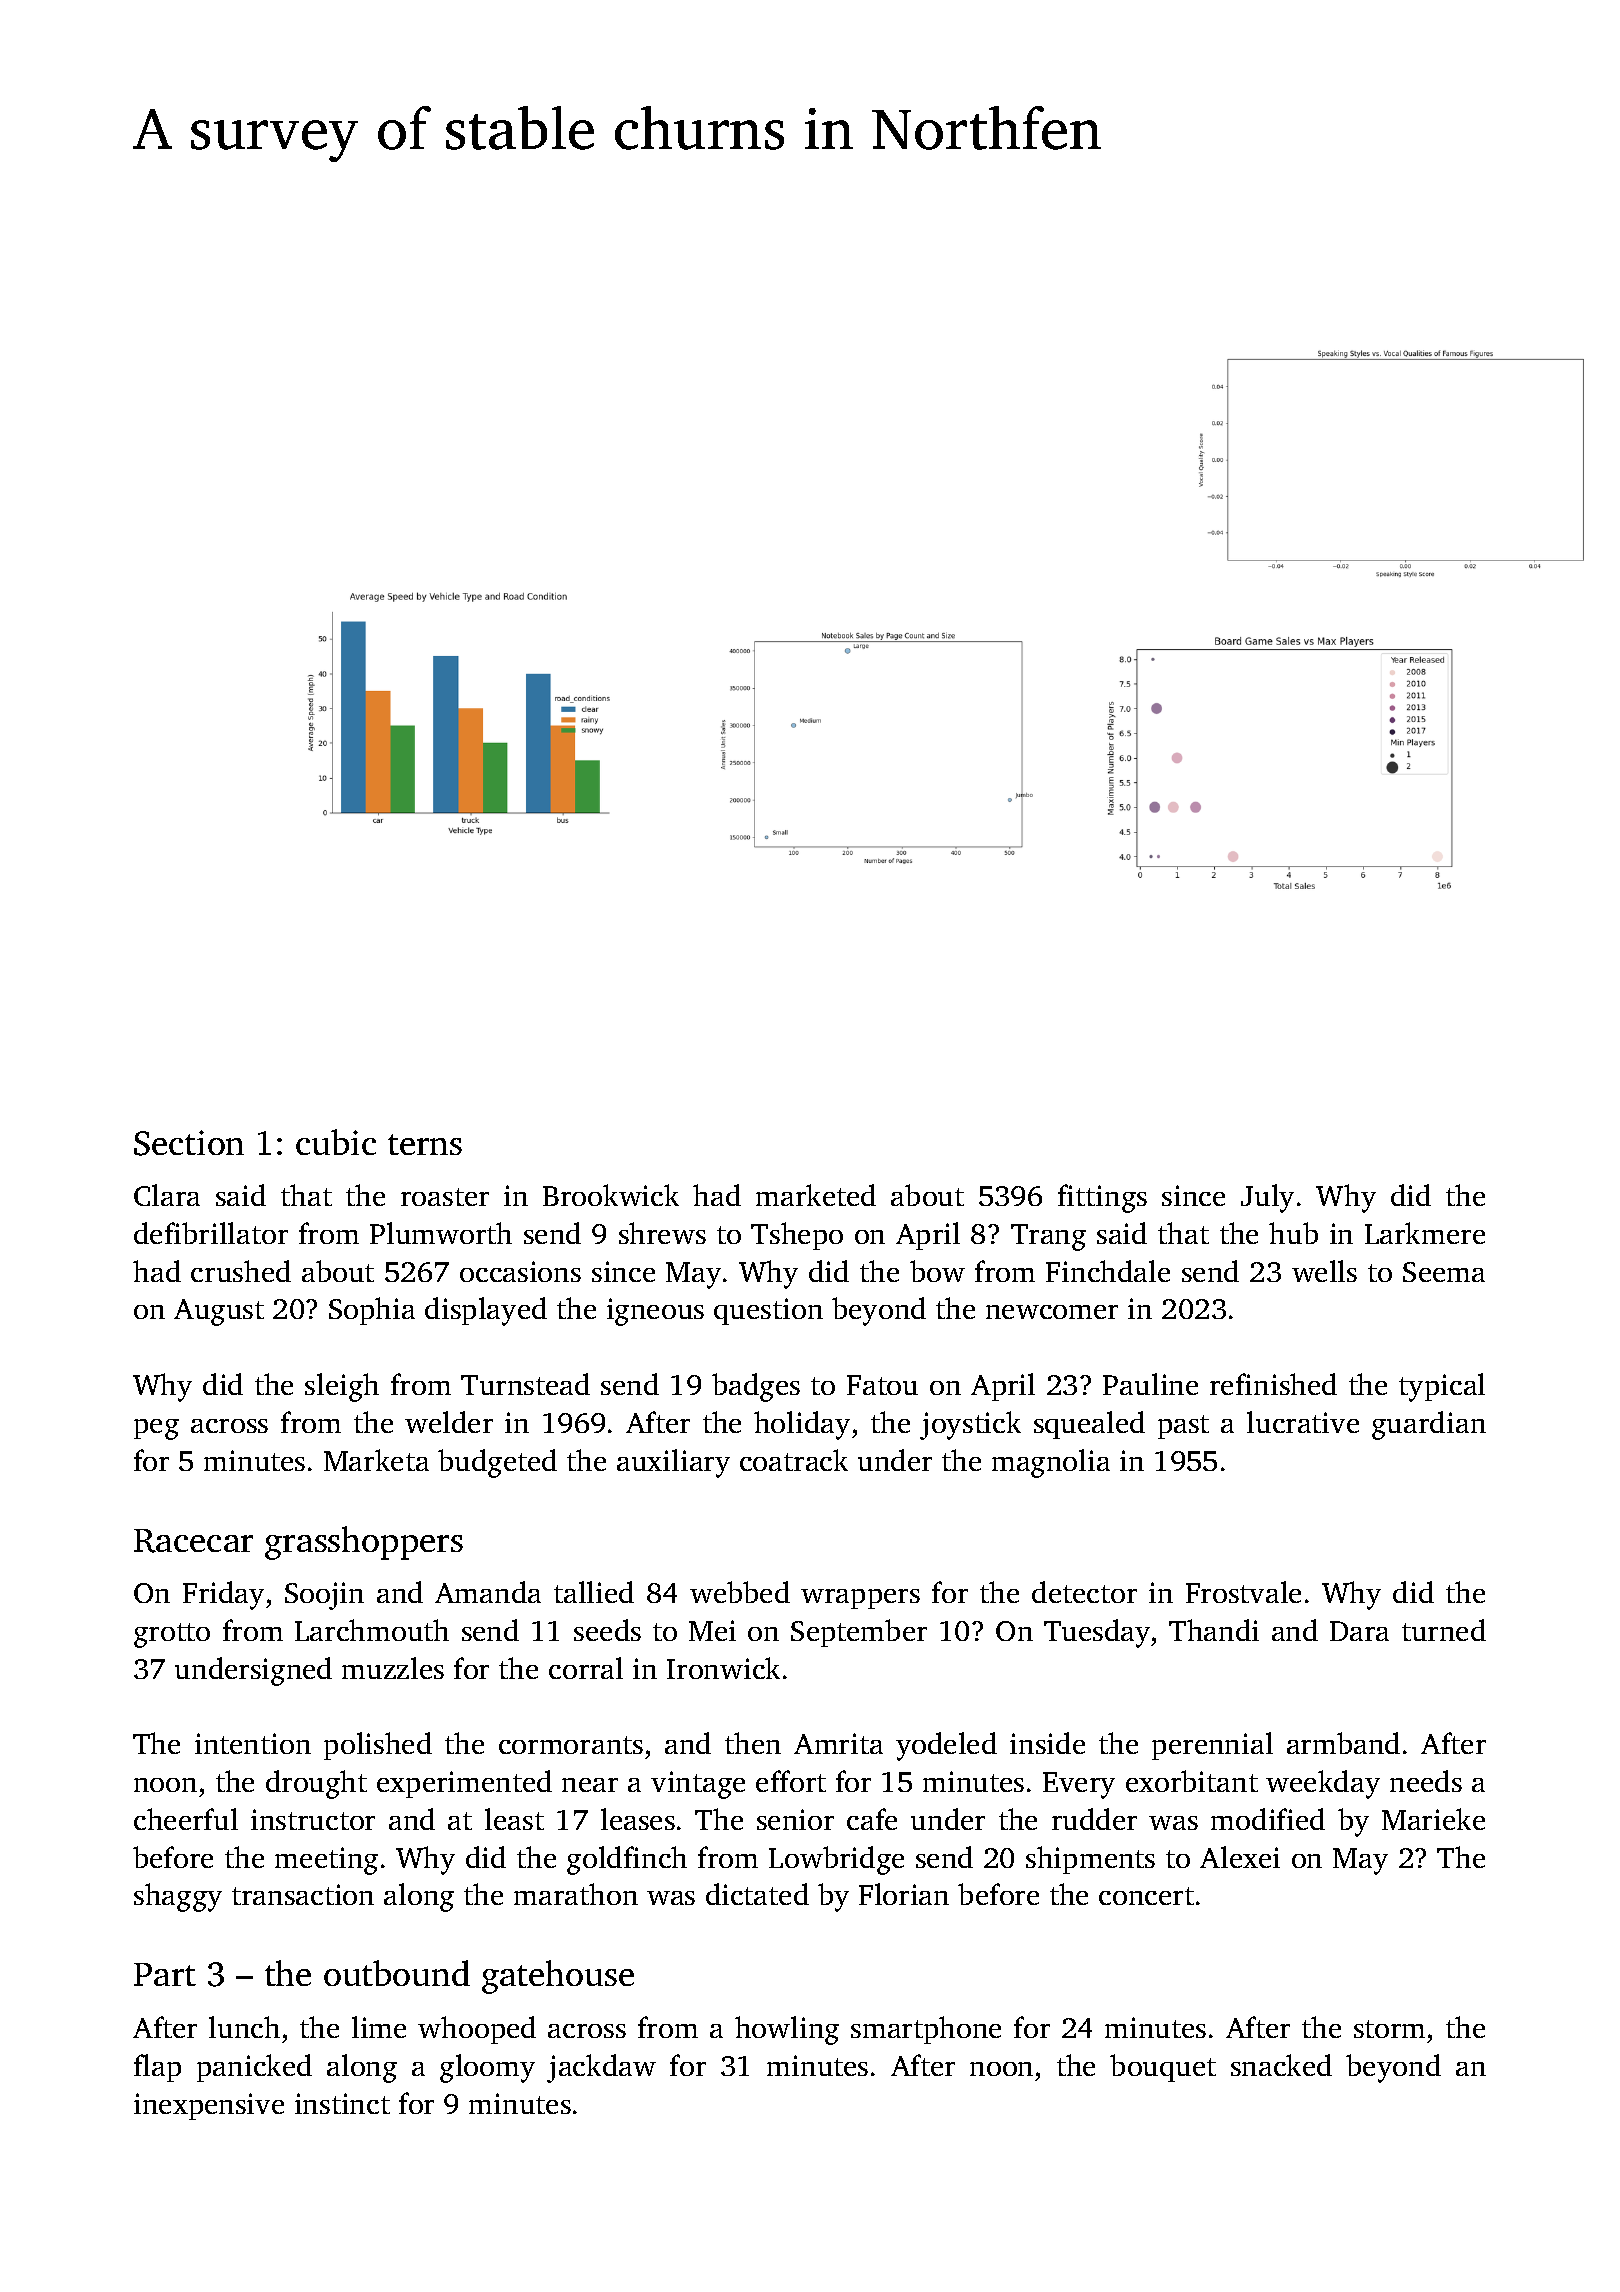  Describe the element at coordinates (186, 1819) in the page. I see `cheerful` at that location.
